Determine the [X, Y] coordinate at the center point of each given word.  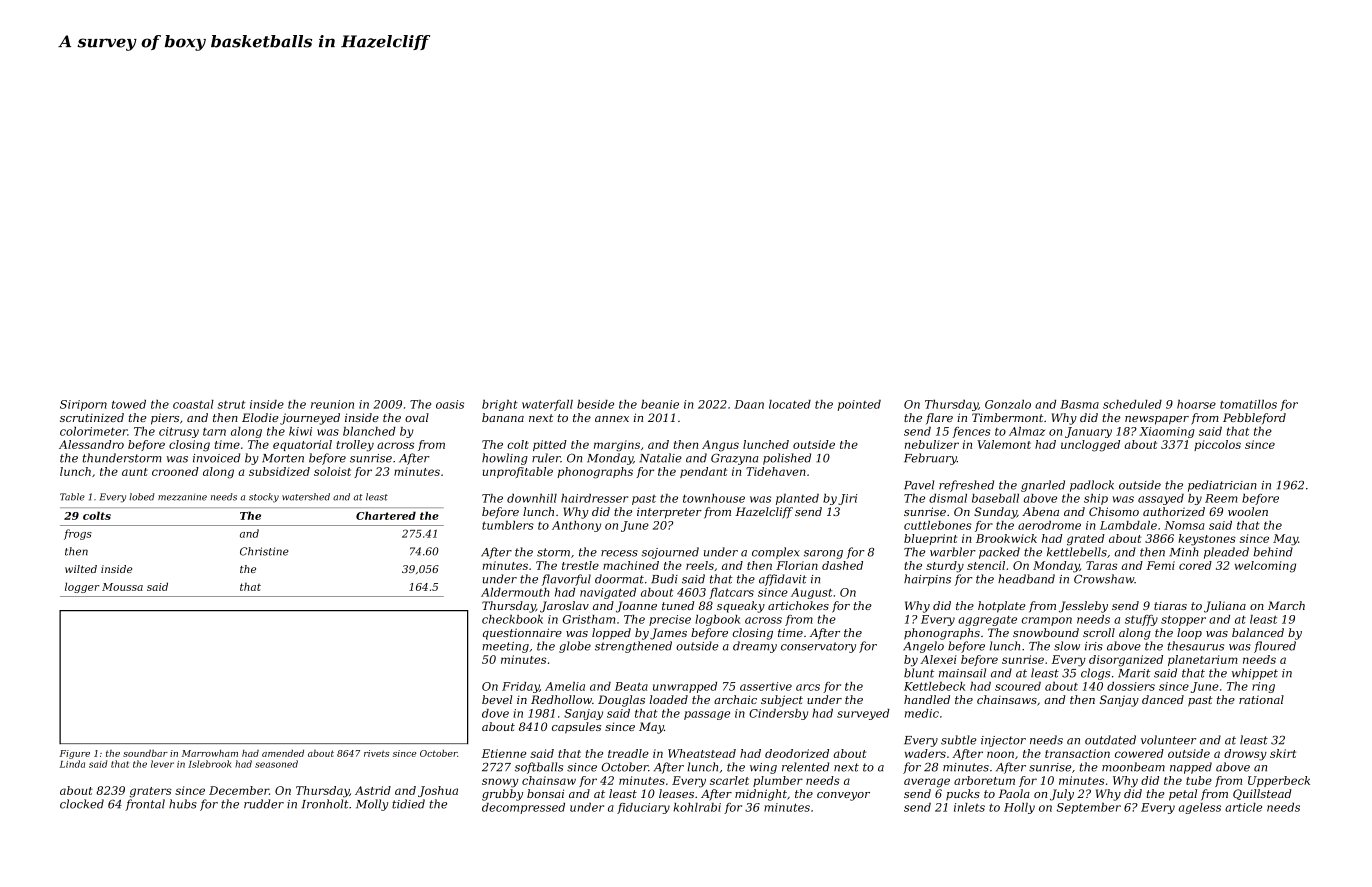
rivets [376, 753]
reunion [332, 404]
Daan [749, 404]
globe [575, 647]
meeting [505, 647]
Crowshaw [1104, 579]
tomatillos [1248, 404]
